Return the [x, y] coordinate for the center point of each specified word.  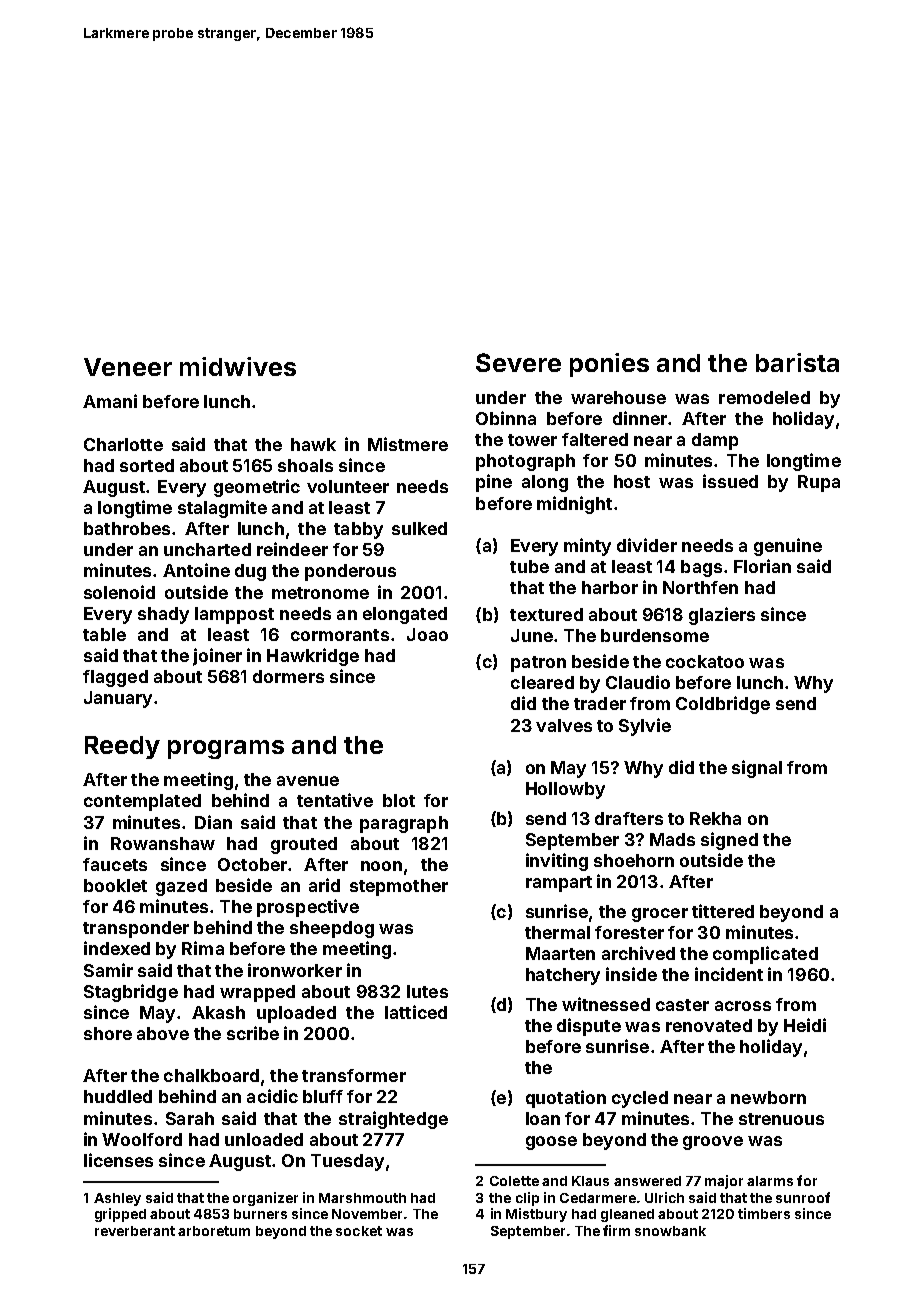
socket [359, 1231]
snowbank [670, 1231]
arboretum [214, 1231]
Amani [110, 401]
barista [797, 362]
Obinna [506, 418]
